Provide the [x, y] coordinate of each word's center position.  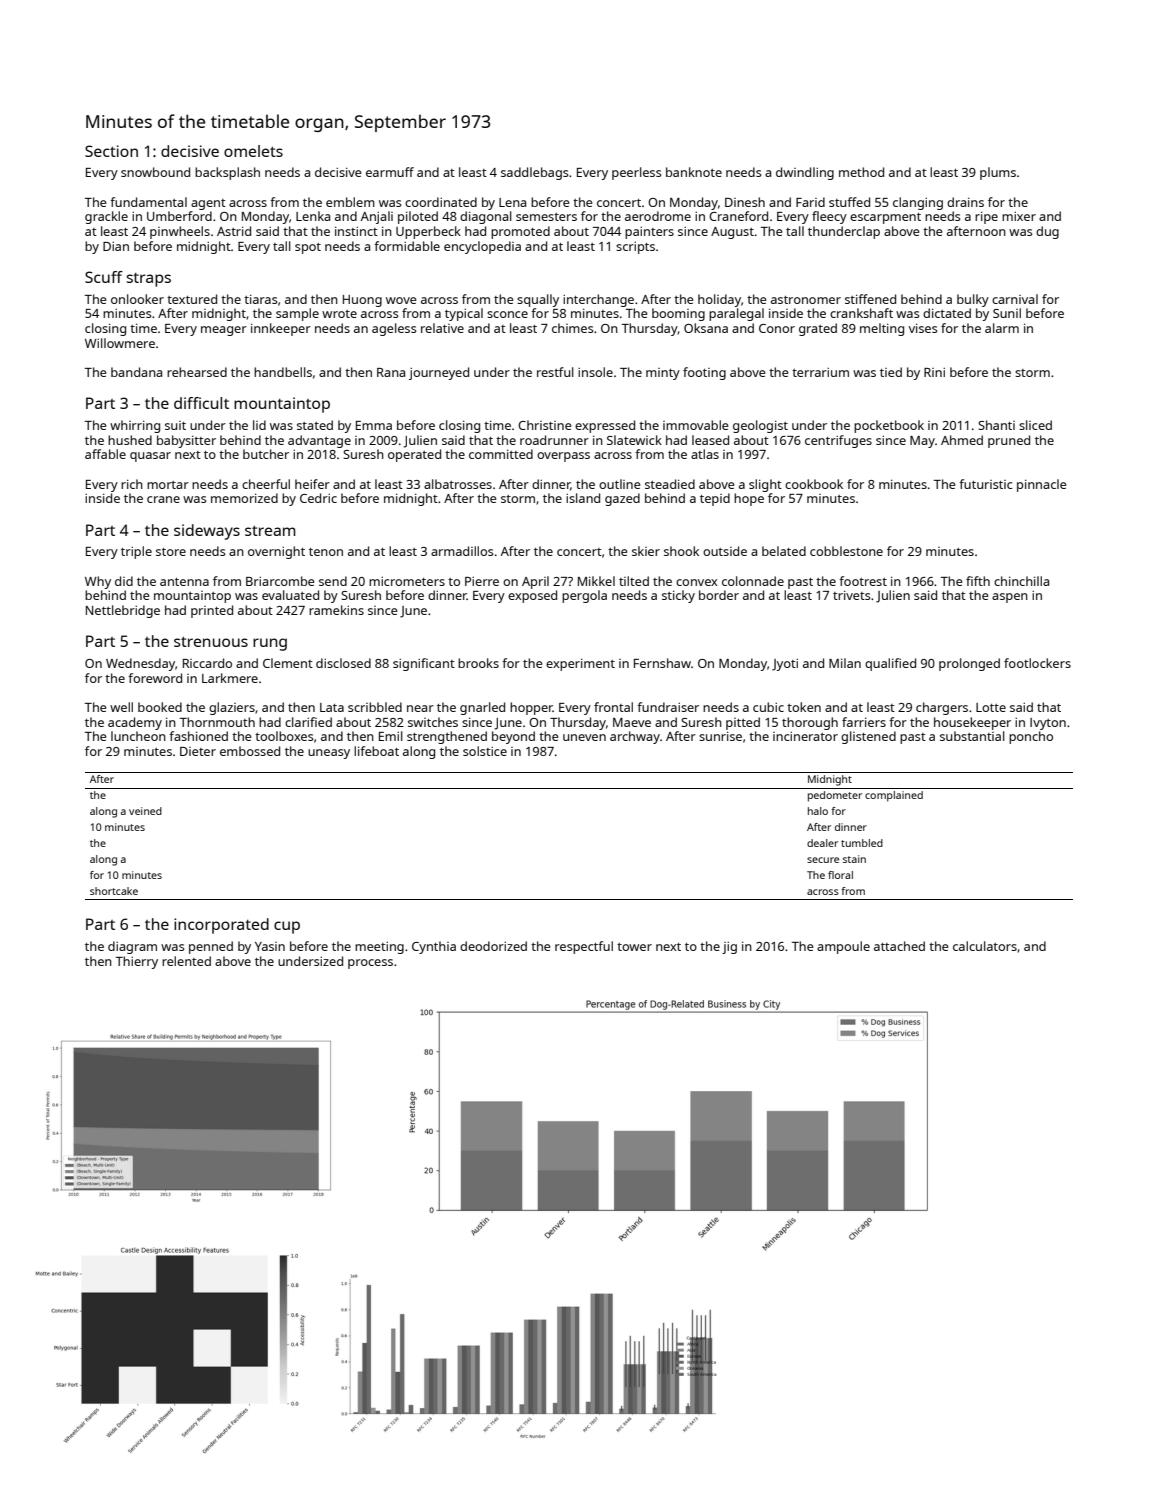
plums [998, 173]
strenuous [211, 641]
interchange [598, 300]
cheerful [266, 484]
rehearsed [197, 372]
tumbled [862, 843]
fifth [978, 581]
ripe [986, 217]
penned [211, 947]
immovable [695, 425]
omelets [253, 151]
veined [145, 811]
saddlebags [534, 173]
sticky [678, 596]
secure [823, 860]
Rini [934, 372]
